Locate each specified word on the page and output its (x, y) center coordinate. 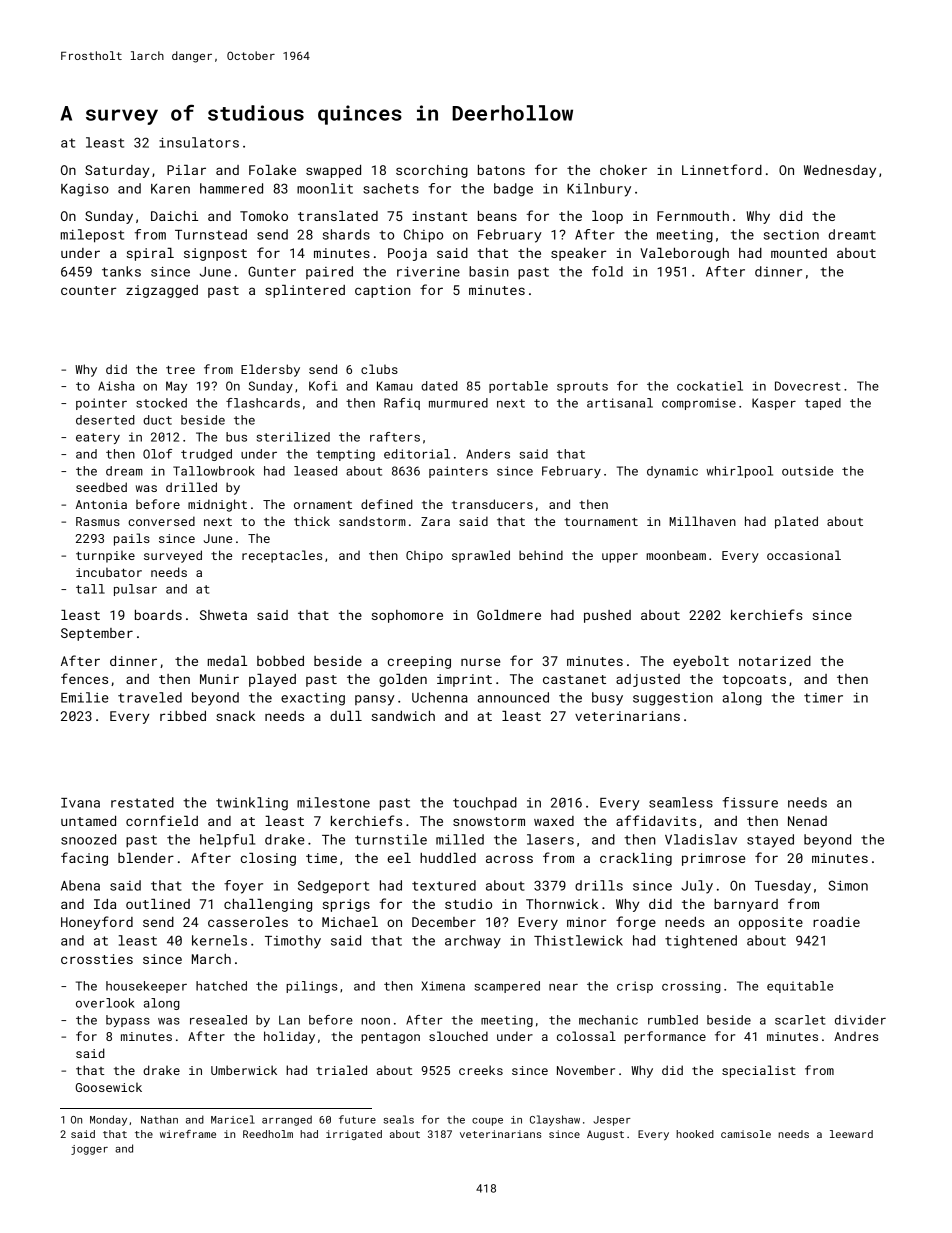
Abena (80, 885)
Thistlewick (578, 940)
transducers (492, 504)
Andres (856, 1036)
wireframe (188, 1134)
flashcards (263, 403)
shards (346, 234)
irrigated (354, 1135)
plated (796, 522)
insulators (199, 142)
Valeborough (684, 254)
